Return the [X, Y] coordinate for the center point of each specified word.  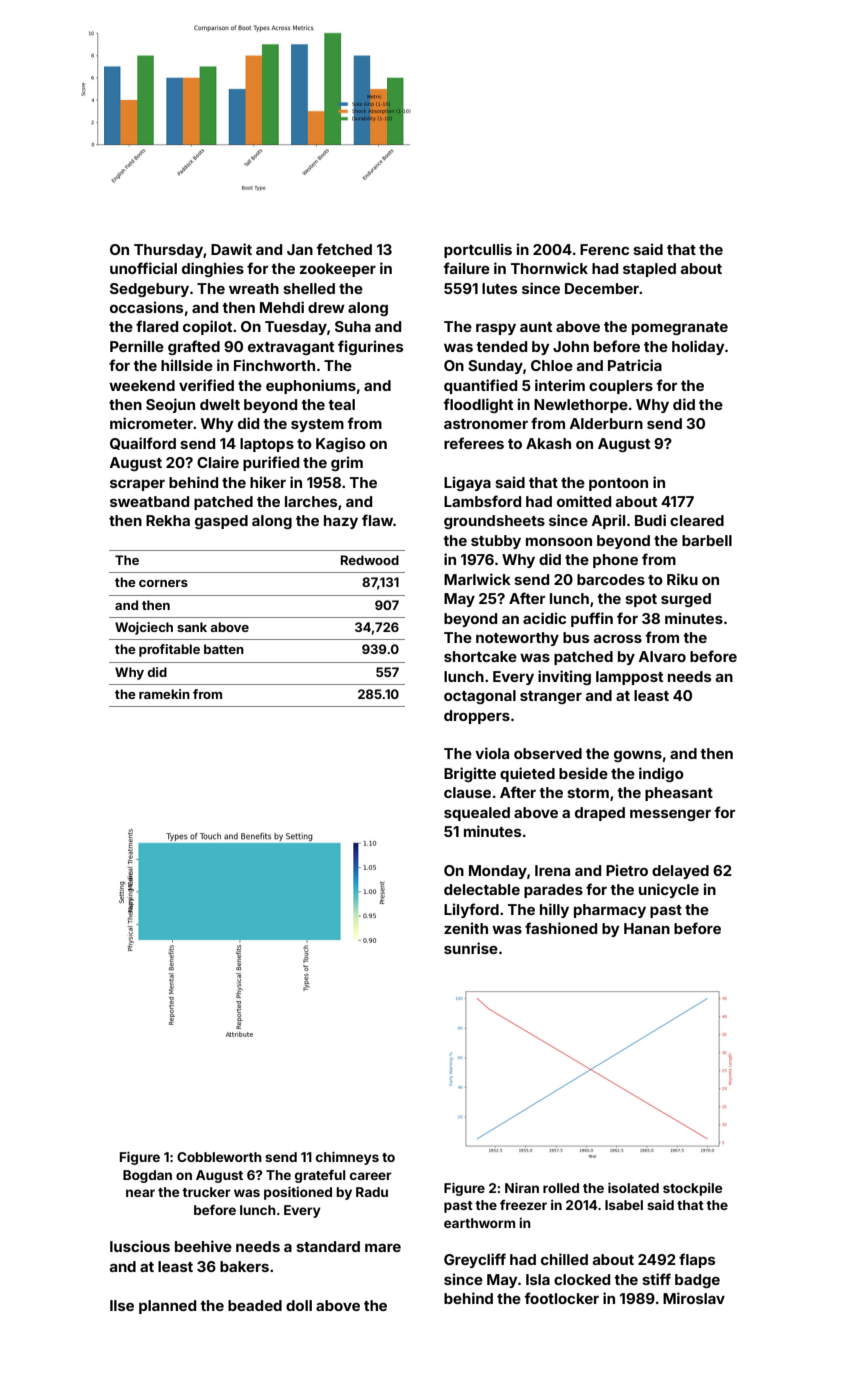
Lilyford [471, 910]
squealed [477, 814]
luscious [140, 1246]
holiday [698, 347]
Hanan [647, 928]
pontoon [618, 484]
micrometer [151, 423]
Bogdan [147, 1176]
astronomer [486, 424]
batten [224, 649]
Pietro [627, 870]
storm [588, 793]
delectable [482, 889]
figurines [370, 347]
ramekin [164, 694]
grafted [194, 347]
